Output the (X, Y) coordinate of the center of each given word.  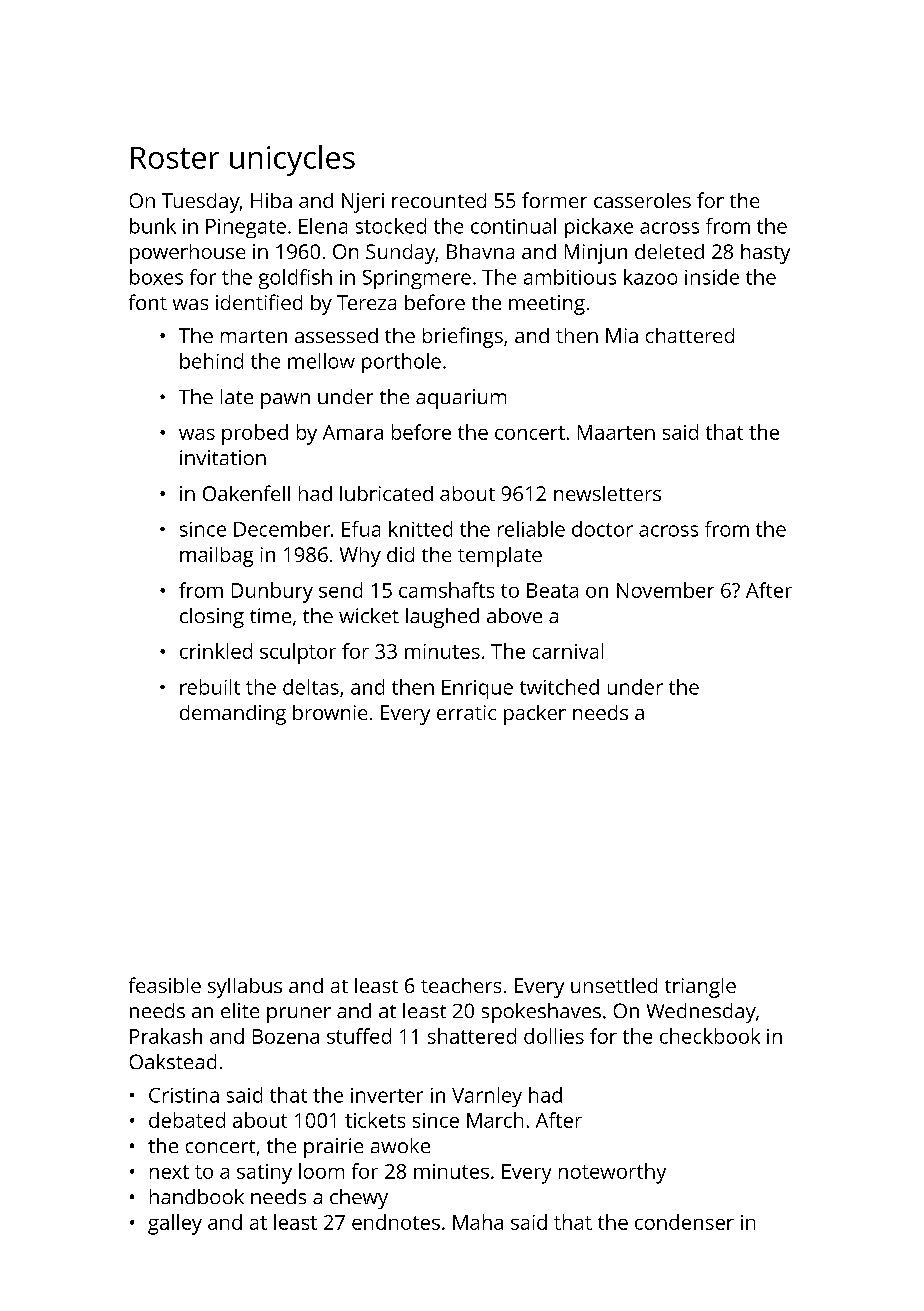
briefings (463, 337)
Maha (478, 1222)
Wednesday (701, 1013)
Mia (622, 335)
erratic (466, 712)
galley (175, 1224)
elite (240, 1010)
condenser (684, 1222)
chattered (690, 335)
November (665, 590)
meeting (547, 305)
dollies (554, 1036)
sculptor (298, 653)
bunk (153, 226)
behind (211, 361)
